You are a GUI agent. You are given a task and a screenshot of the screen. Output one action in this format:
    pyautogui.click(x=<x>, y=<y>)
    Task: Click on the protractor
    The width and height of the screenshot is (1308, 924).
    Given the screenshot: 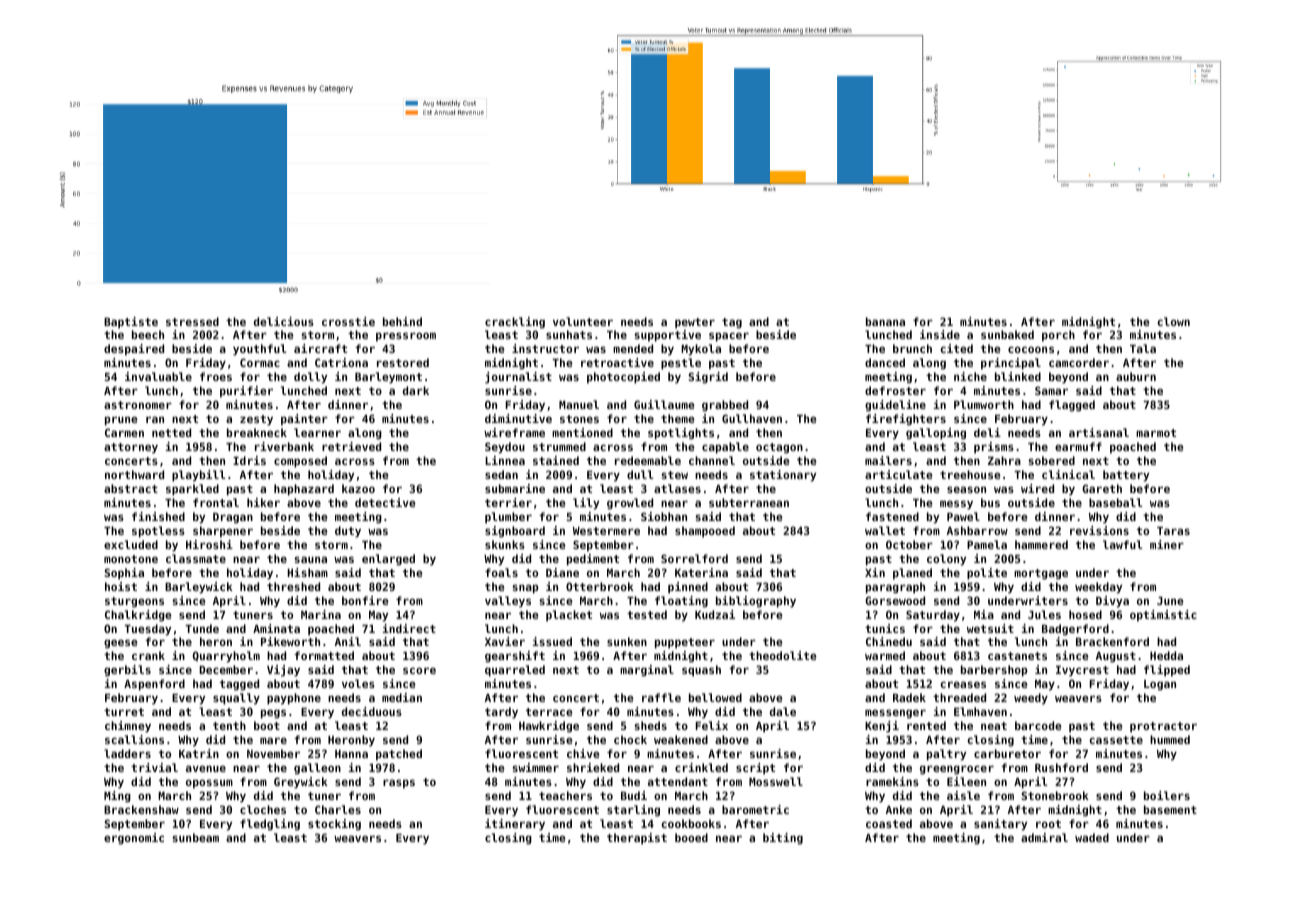 What is the action you would take?
    pyautogui.click(x=1163, y=727)
